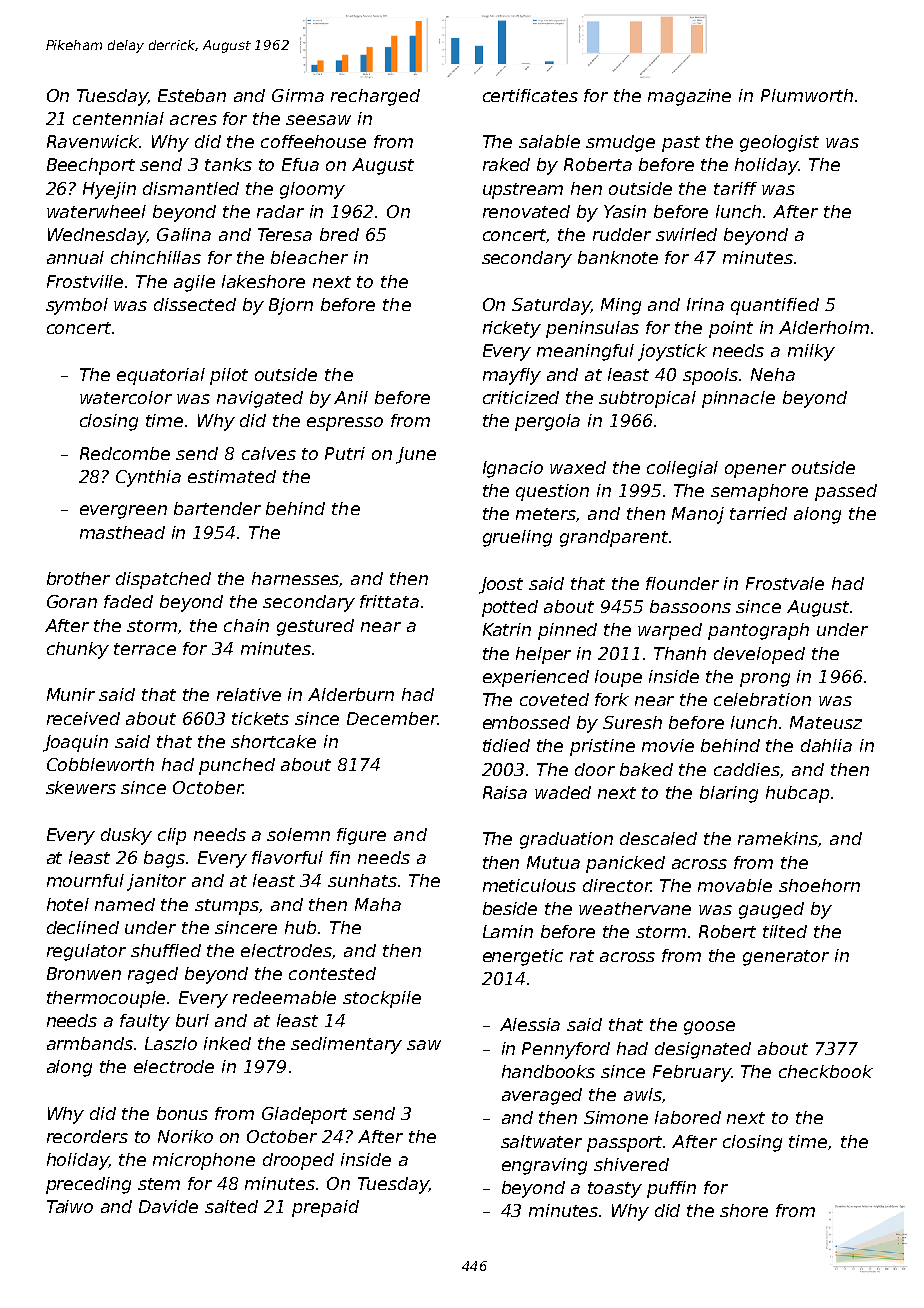 This screenshot has height=1308, width=924. I want to click on geologist, so click(779, 143).
